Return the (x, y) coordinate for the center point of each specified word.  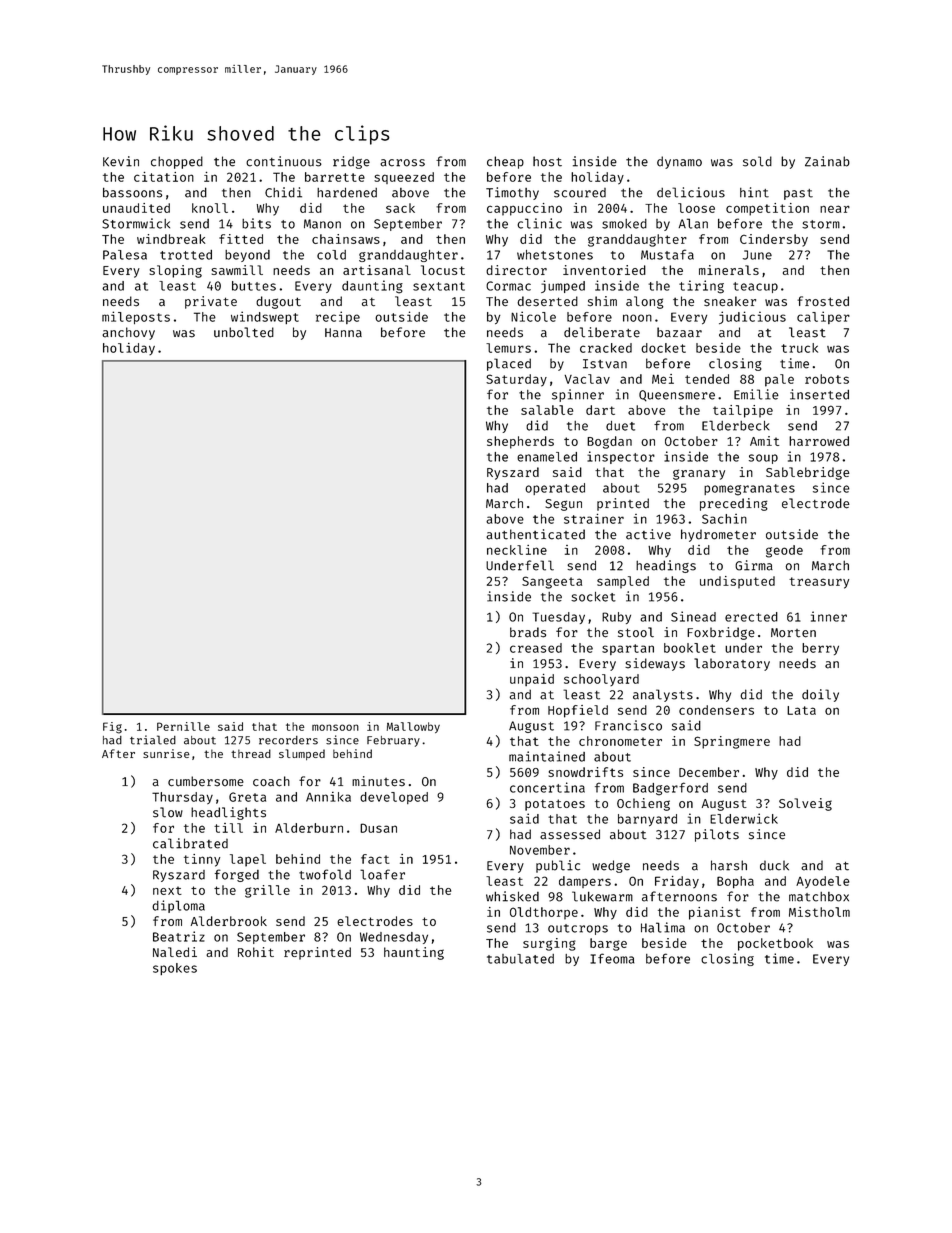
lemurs (508, 348)
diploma (178, 906)
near (835, 209)
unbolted (244, 332)
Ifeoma (612, 958)
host (547, 161)
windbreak (171, 239)
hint (754, 192)
